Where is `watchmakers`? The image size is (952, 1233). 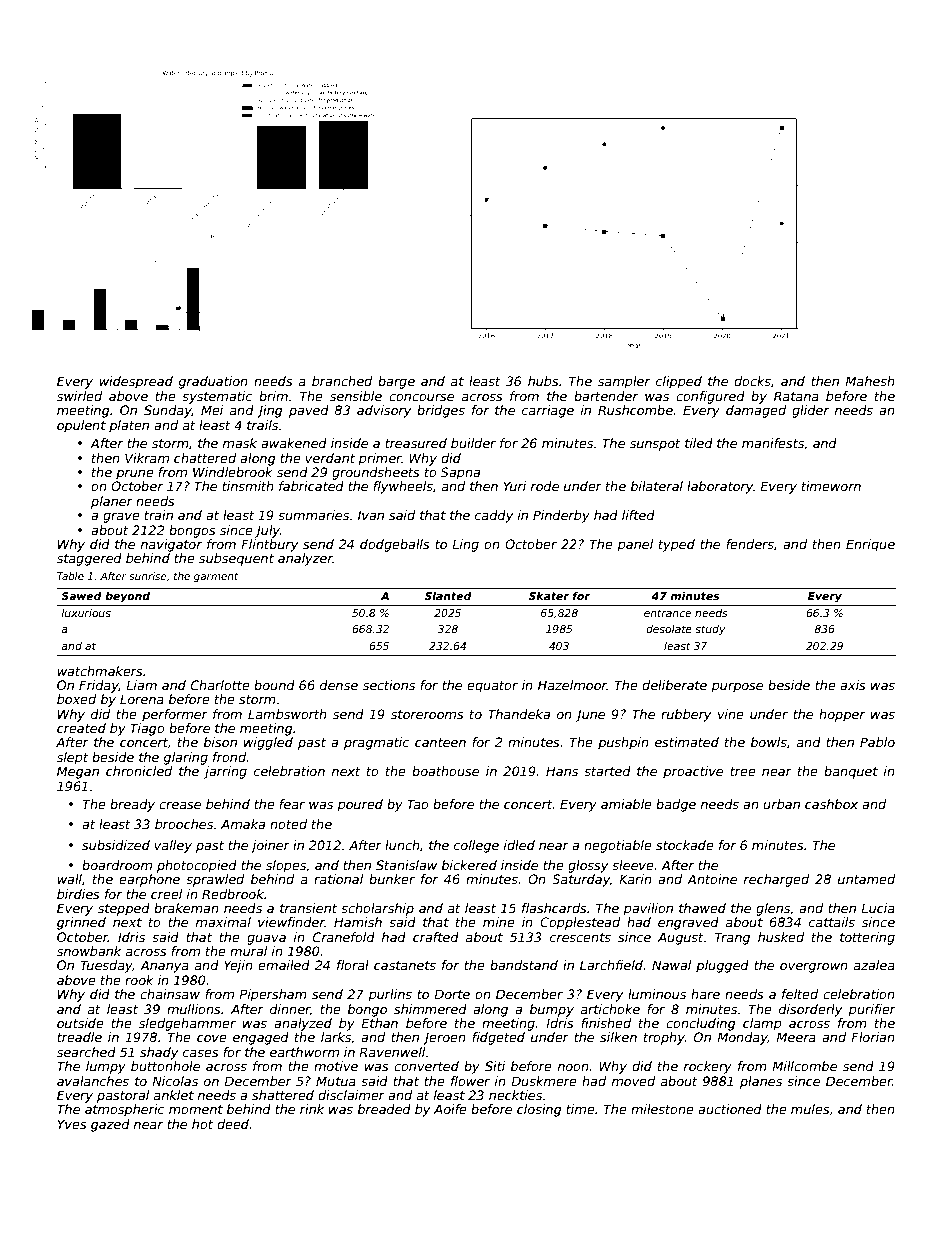
watchmakers is located at coordinates (100, 671).
